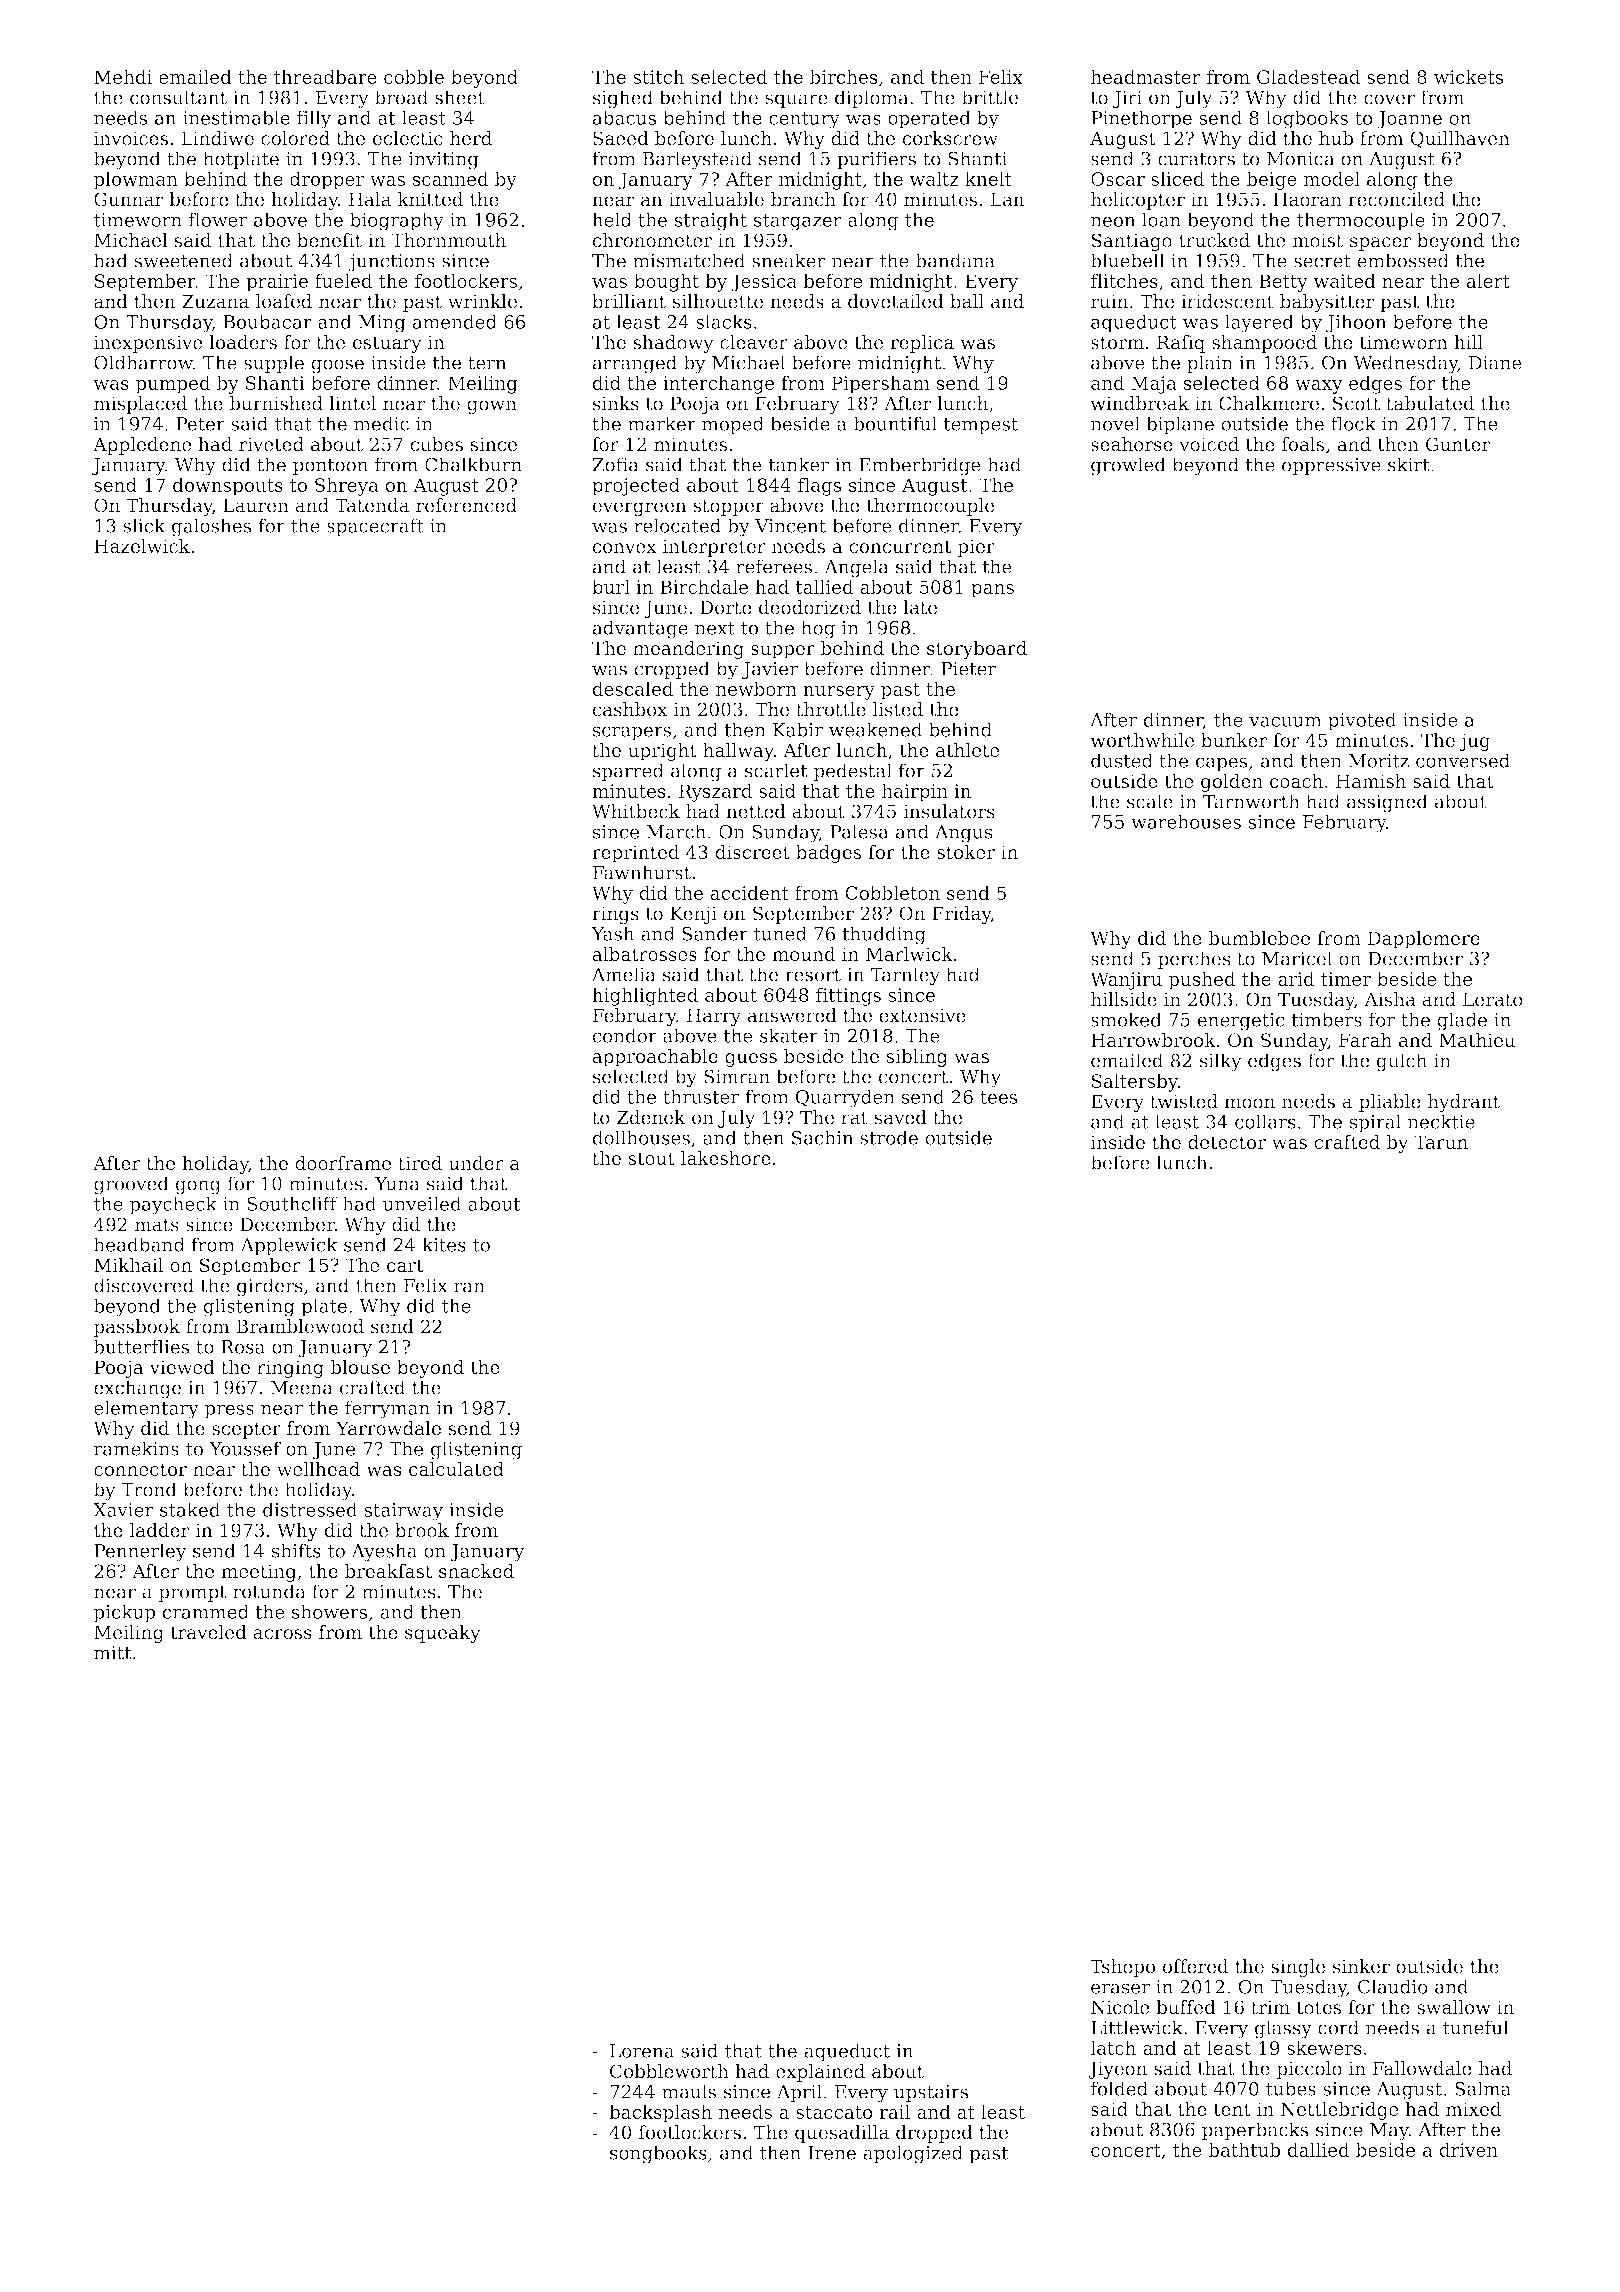 This image has height=2292, width=1620. I want to click on mitt, so click(113, 1653).
